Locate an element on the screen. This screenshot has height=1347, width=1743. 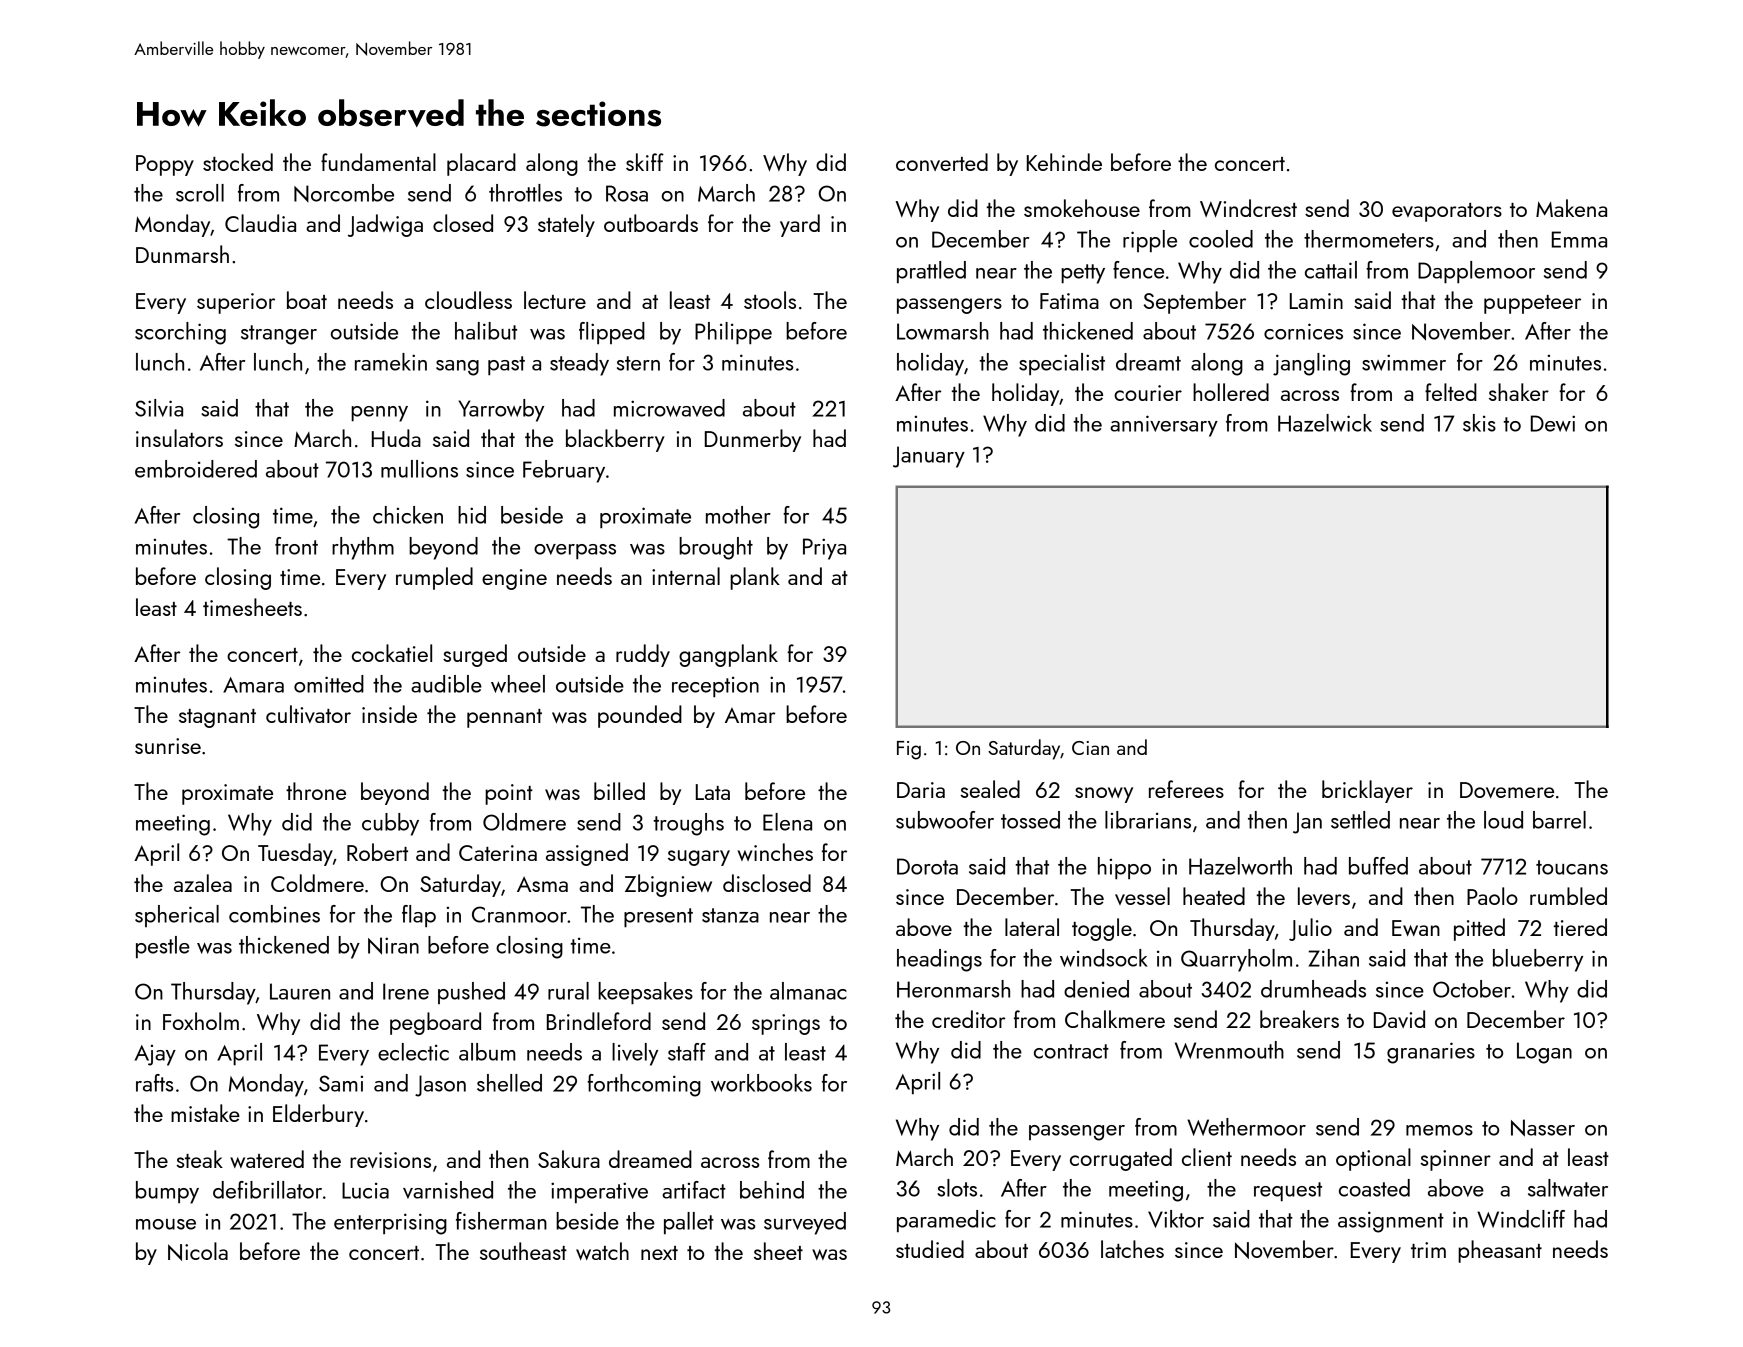
Foxholm is located at coordinates (201, 1021).
